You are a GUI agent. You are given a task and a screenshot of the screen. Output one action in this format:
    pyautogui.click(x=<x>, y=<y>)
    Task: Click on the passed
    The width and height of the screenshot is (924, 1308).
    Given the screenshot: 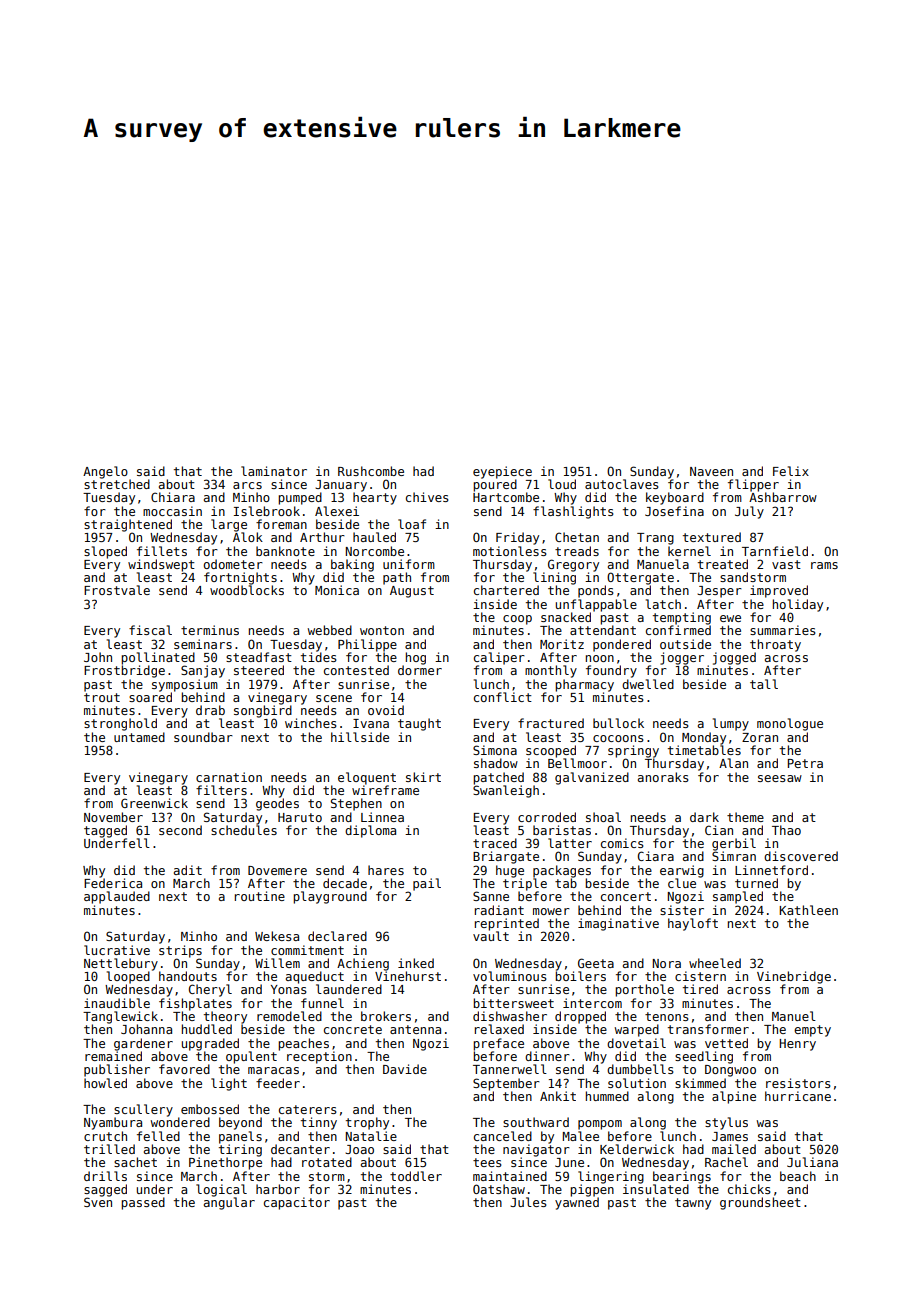 What is the action you would take?
    pyautogui.click(x=143, y=1203)
